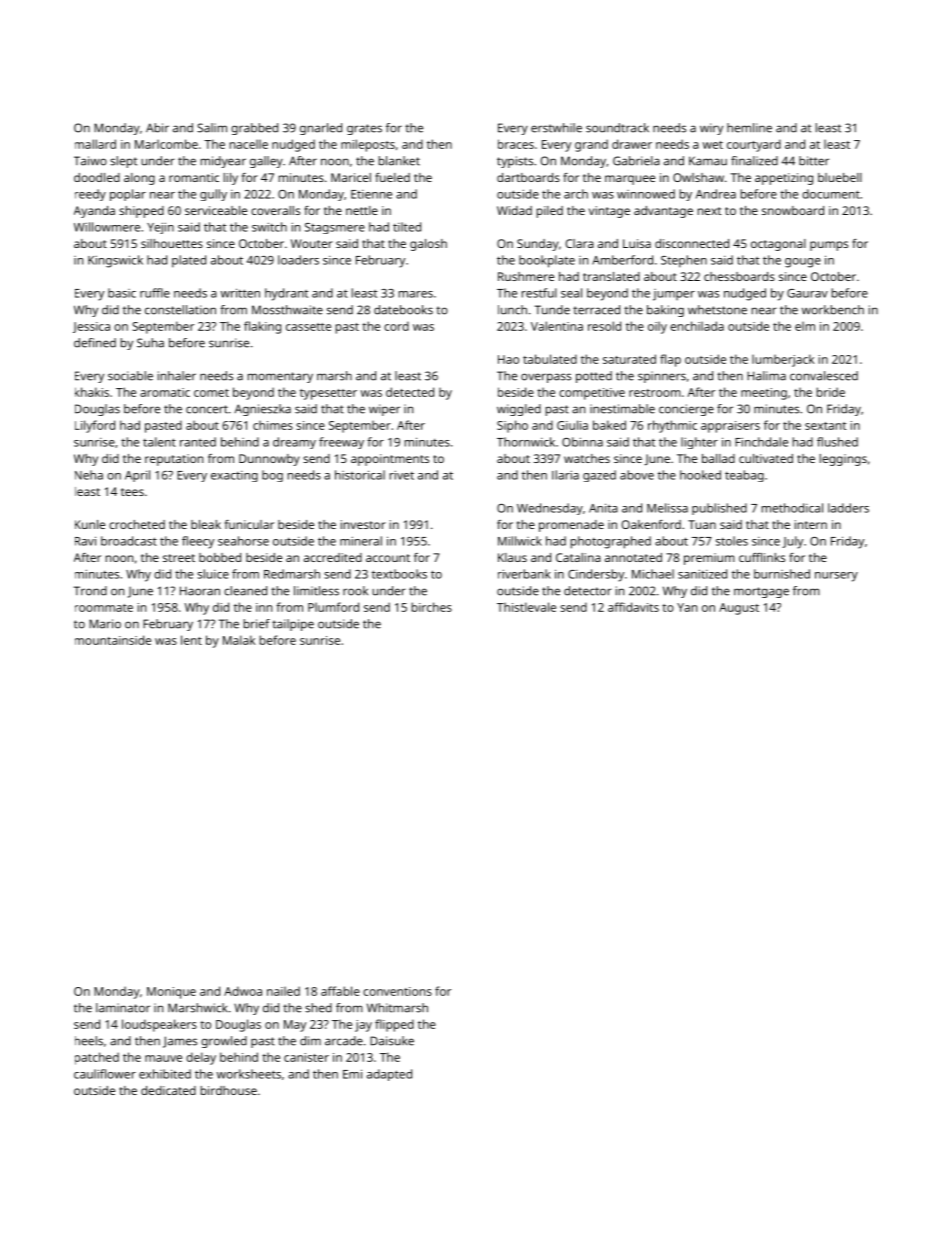 This image has height=1233, width=952. Describe the element at coordinates (539, 293) in the image. I see `restful` at that location.
